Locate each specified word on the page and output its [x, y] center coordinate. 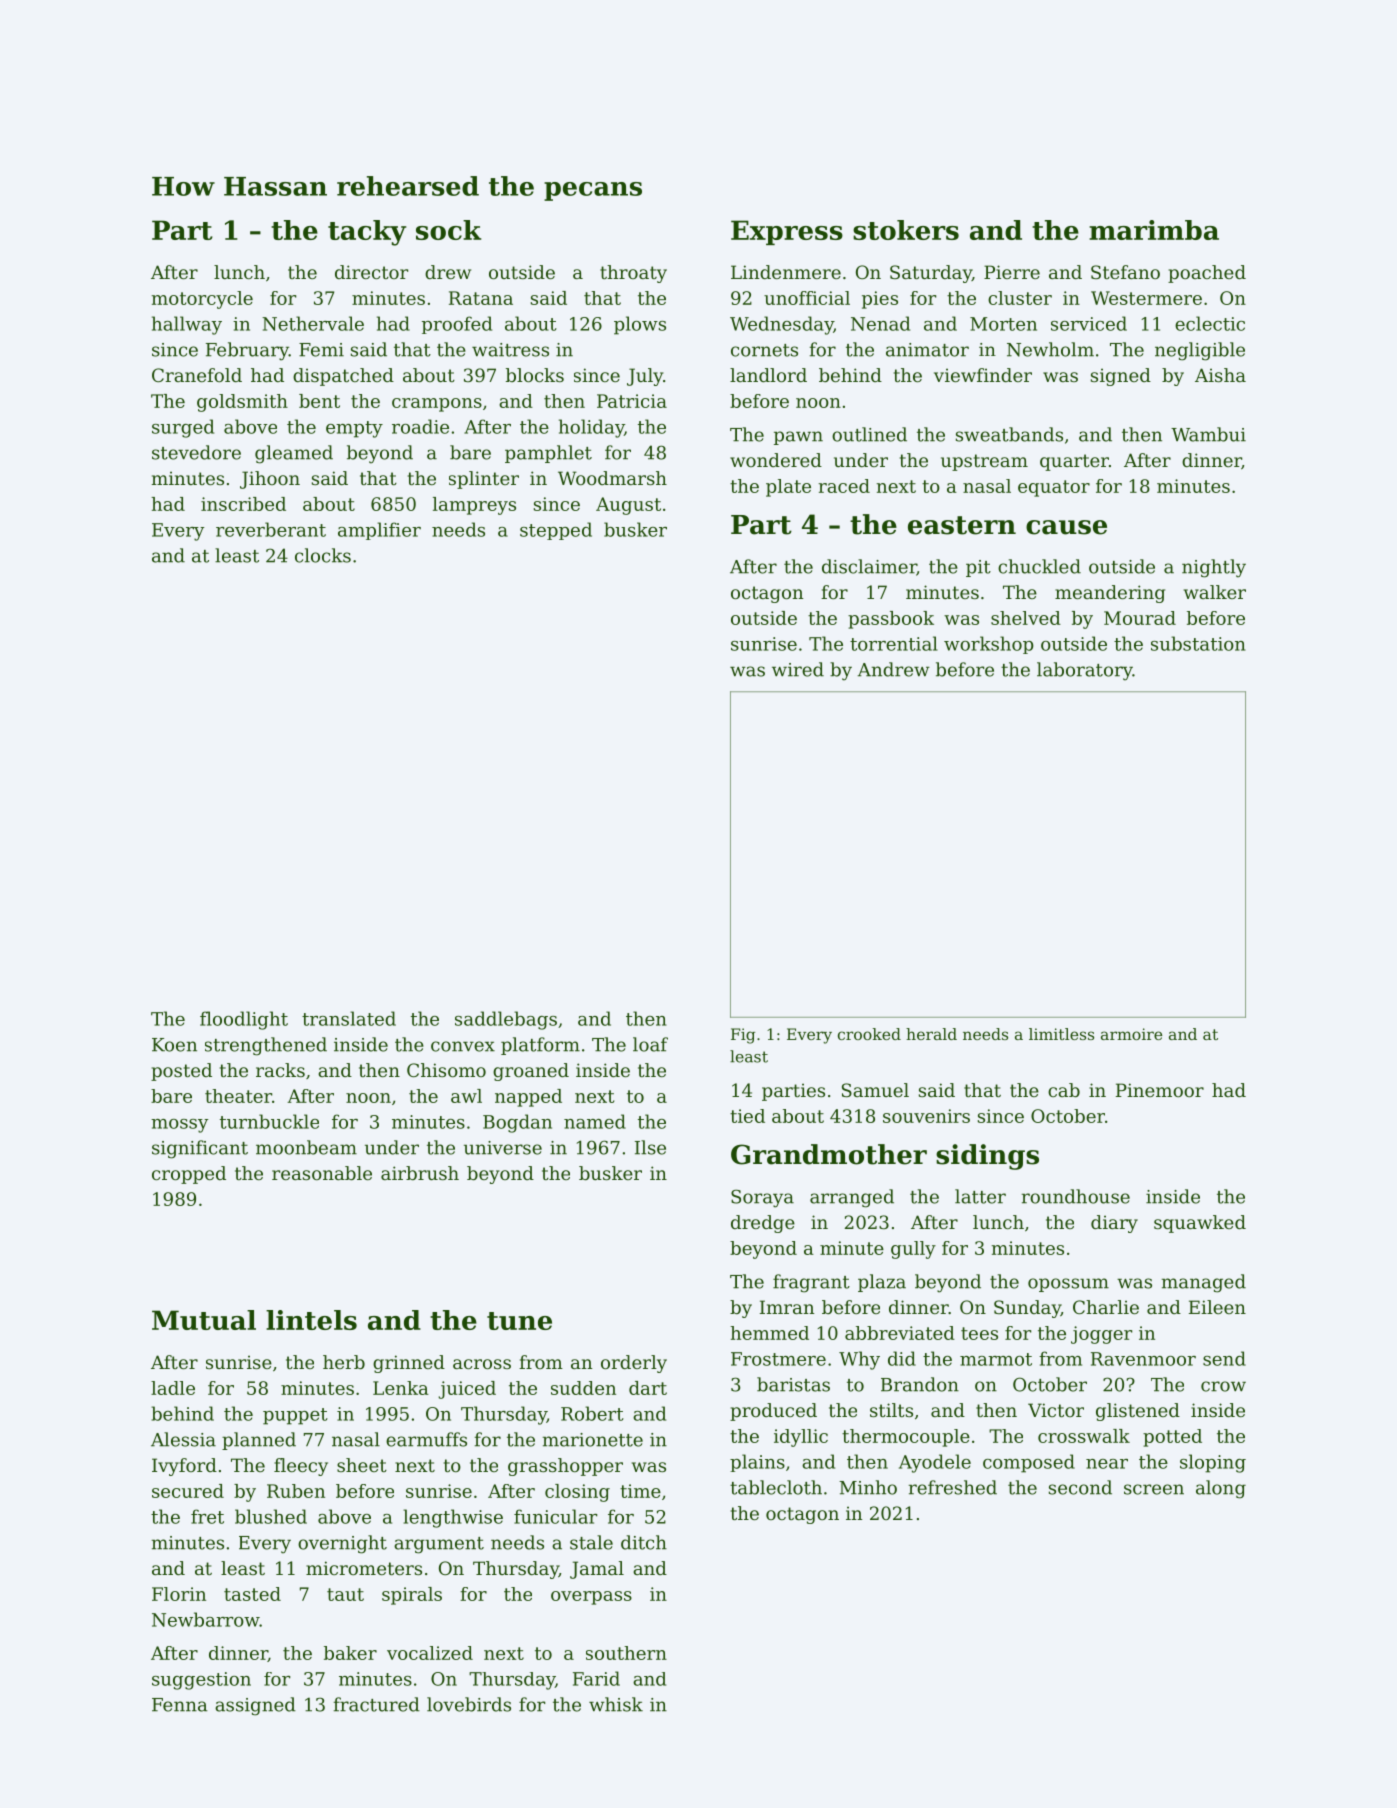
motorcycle [202, 300]
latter [980, 1196]
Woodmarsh [612, 478]
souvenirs [926, 1116]
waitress [510, 350]
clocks [323, 555]
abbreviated [900, 1333]
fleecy [301, 1467]
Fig [743, 1036]
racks [280, 1070]
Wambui [1208, 434]
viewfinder [983, 375]
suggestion [201, 1681]
